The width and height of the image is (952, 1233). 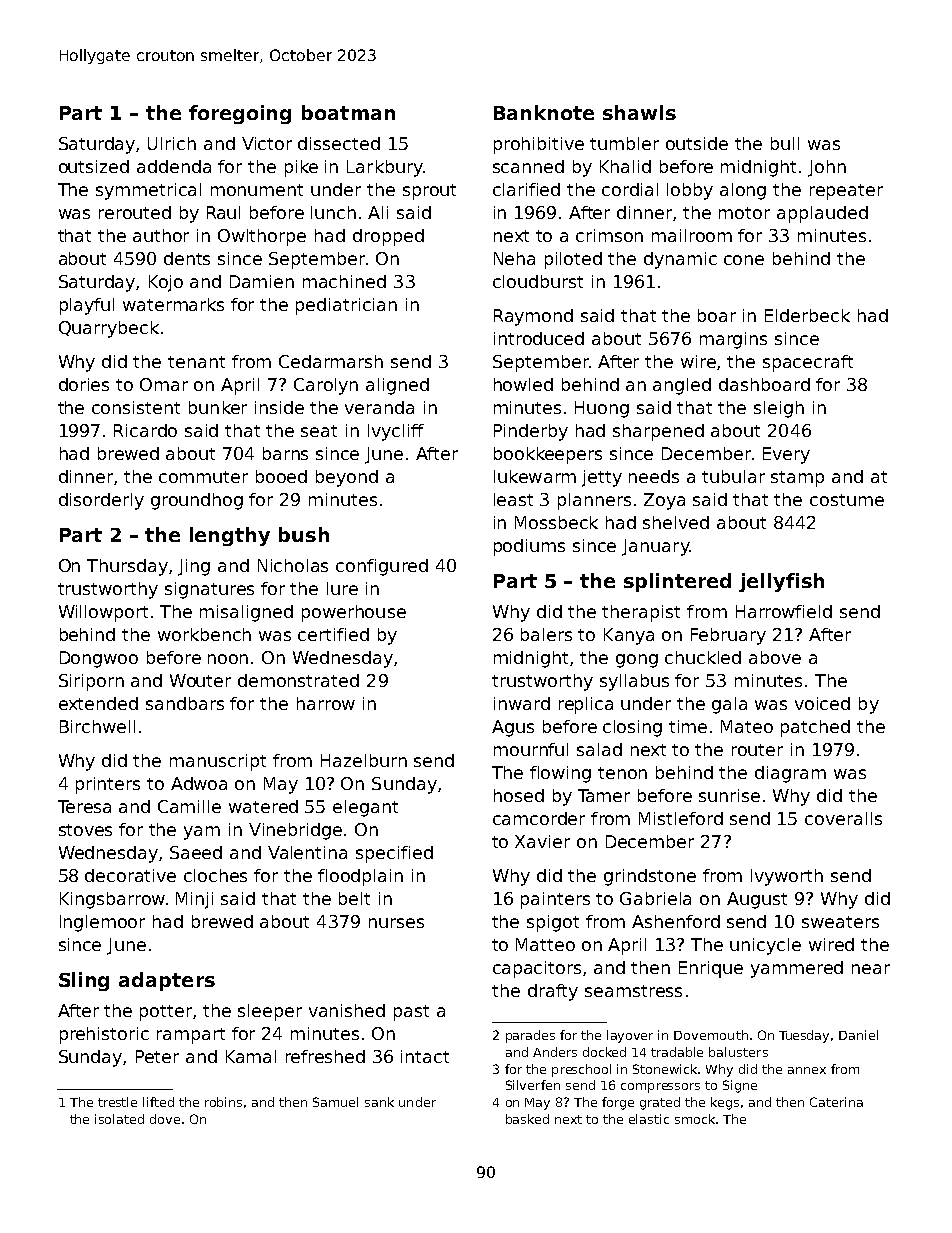 I want to click on Raymond, so click(x=533, y=317).
